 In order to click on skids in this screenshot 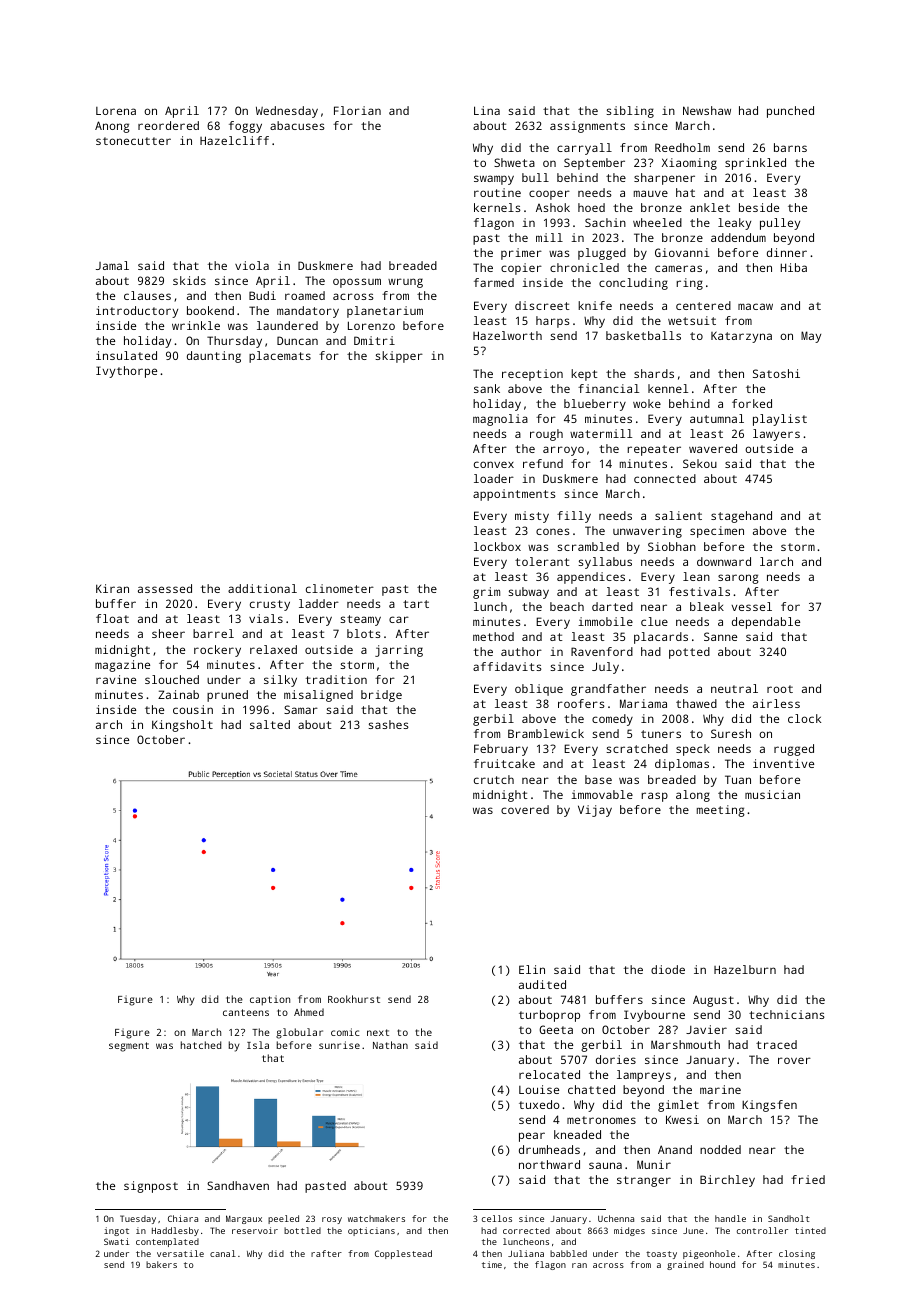, I will do `click(189, 280)`.
